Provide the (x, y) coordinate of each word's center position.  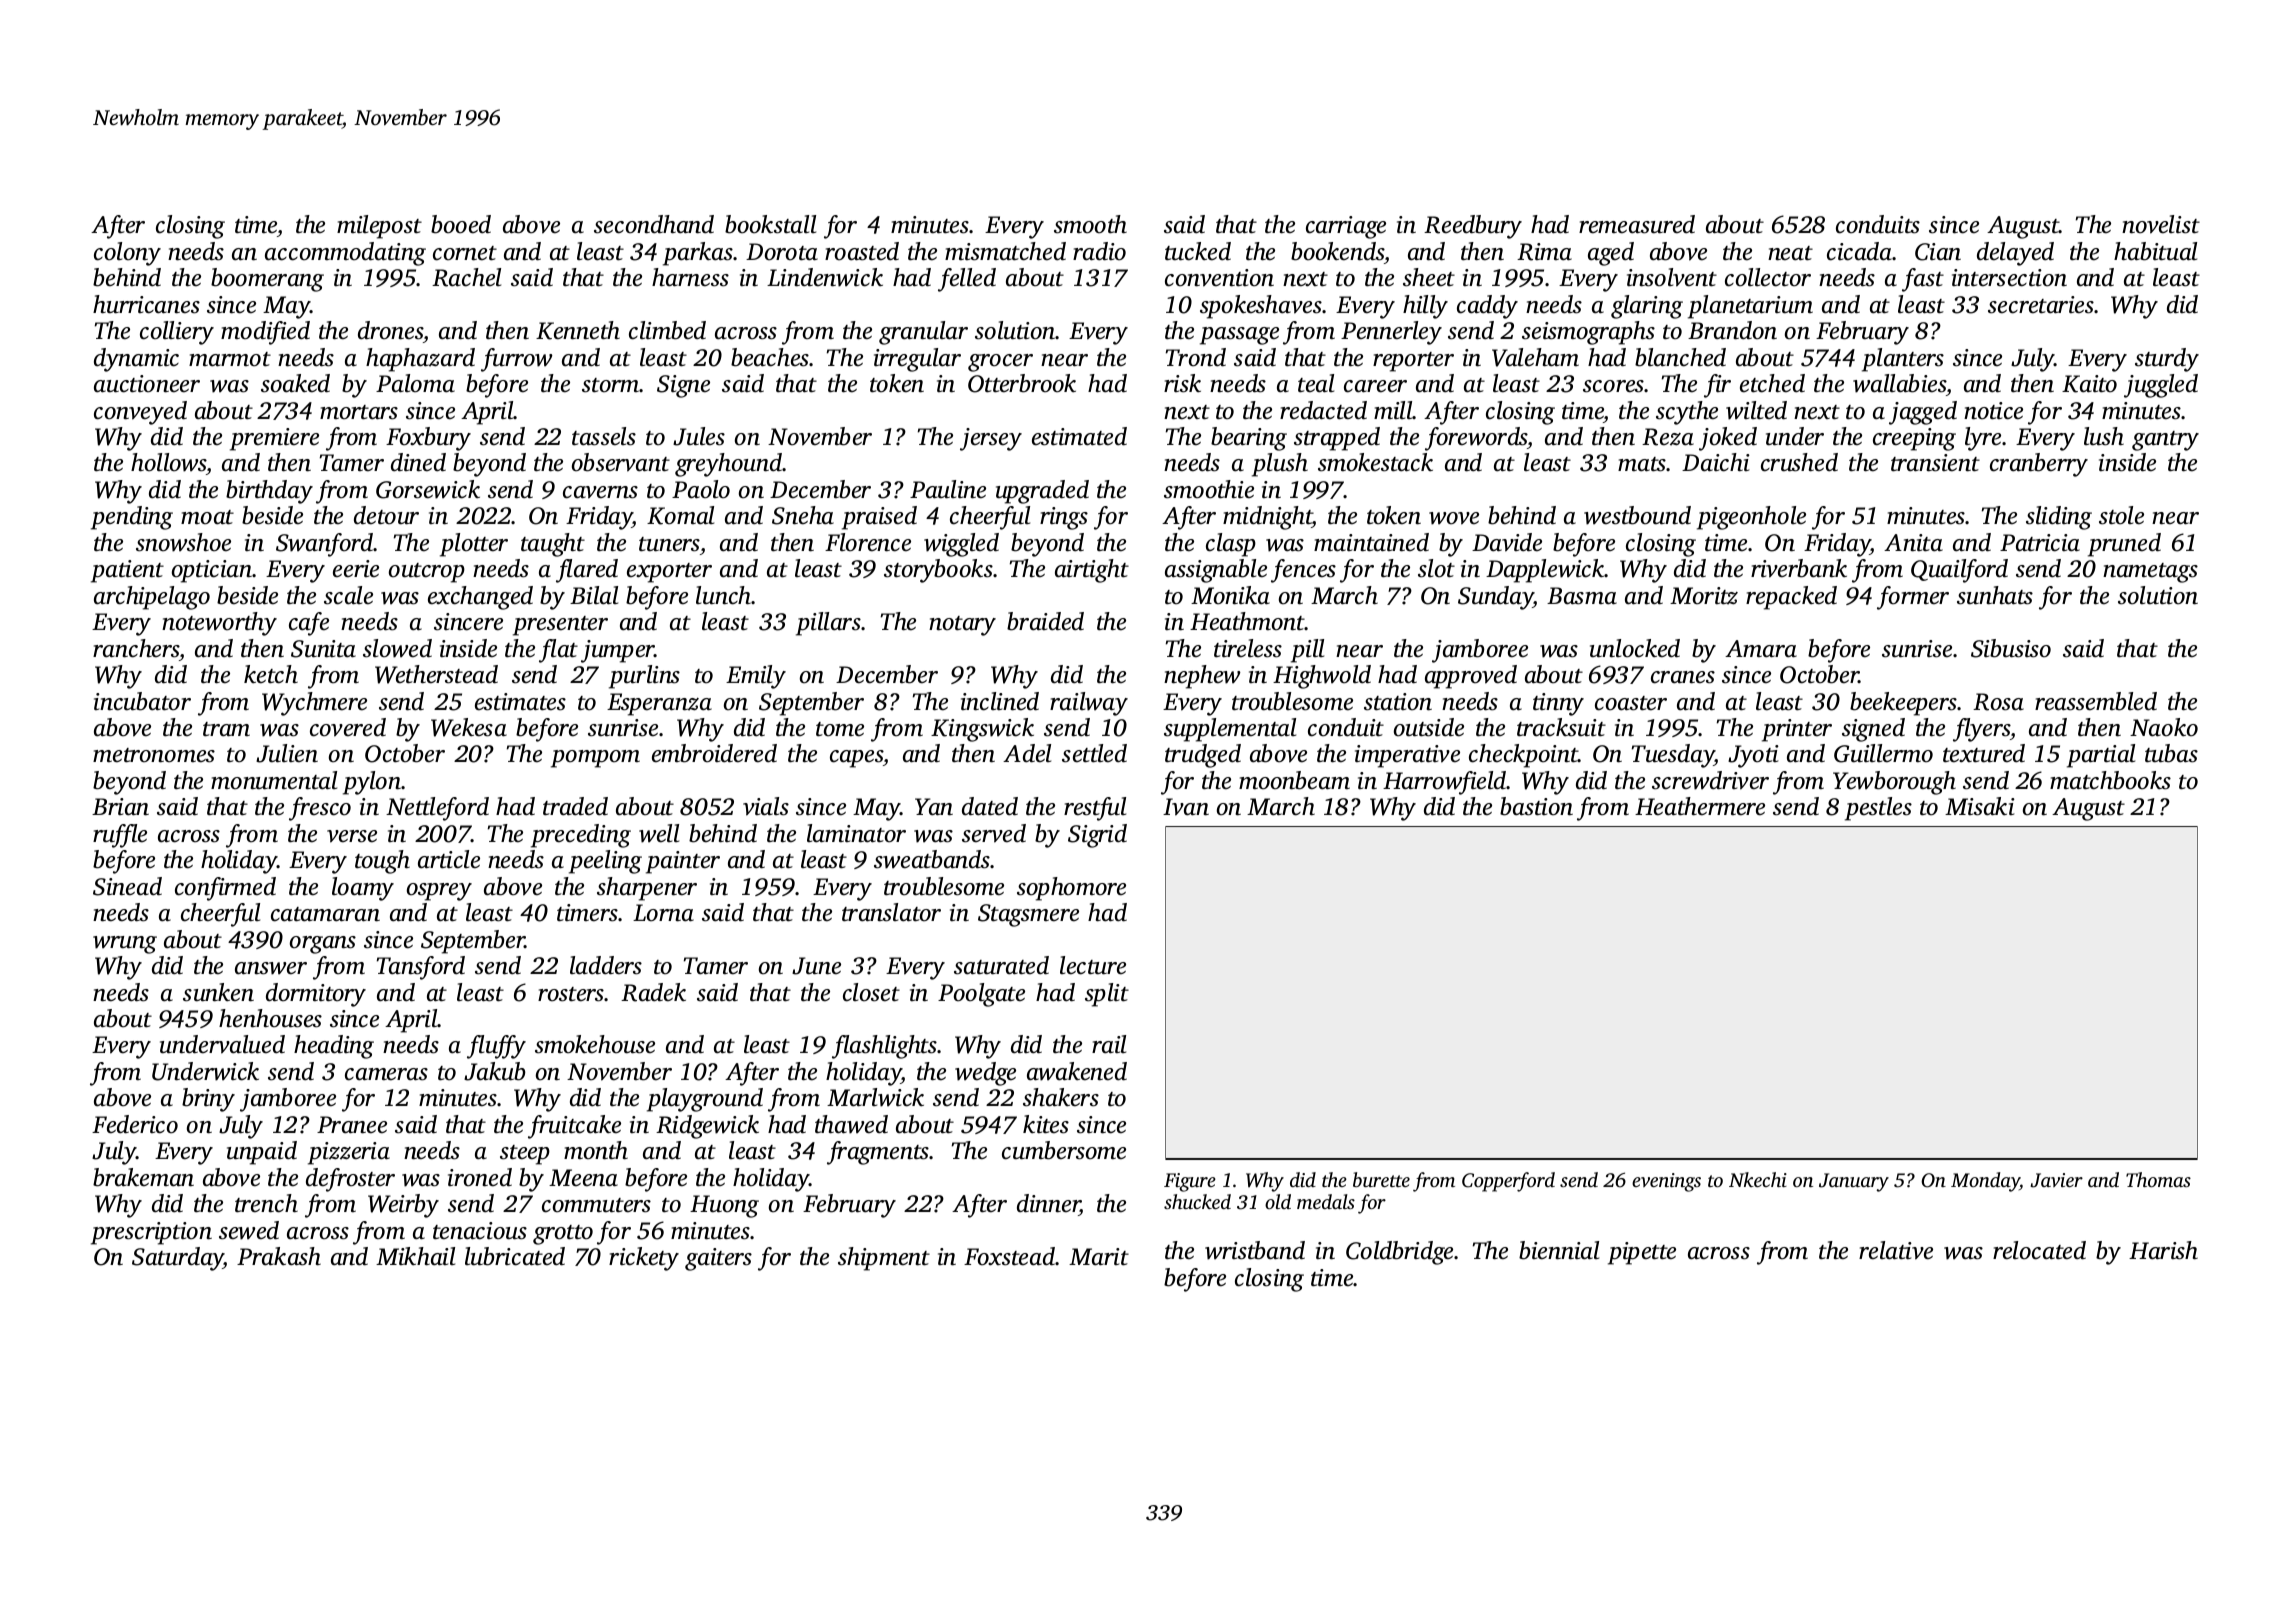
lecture (1093, 965)
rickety (644, 1259)
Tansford (421, 968)
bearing (1249, 439)
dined (418, 462)
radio (1099, 251)
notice (1993, 411)
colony (127, 254)
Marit (1099, 1257)
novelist (2161, 224)
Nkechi (1758, 1179)
